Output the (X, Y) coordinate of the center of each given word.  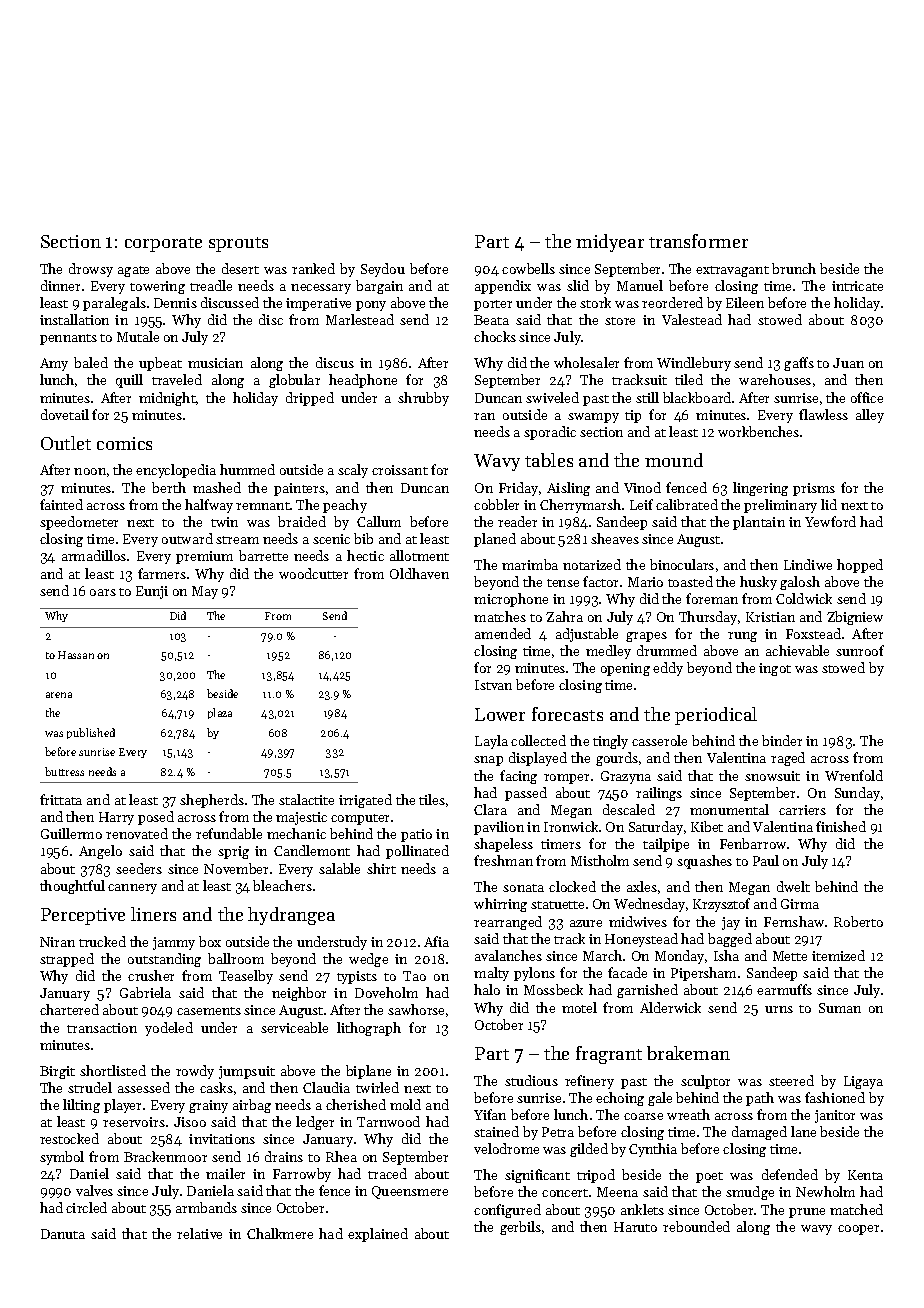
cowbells (528, 268)
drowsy (91, 270)
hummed (247, 469)
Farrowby (302, 1175)
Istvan (493, 685)
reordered (672, 302)
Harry (116, 818)
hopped (860, 566)
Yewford (830, 521)
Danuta (63, 1234)
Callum (379, 521)
